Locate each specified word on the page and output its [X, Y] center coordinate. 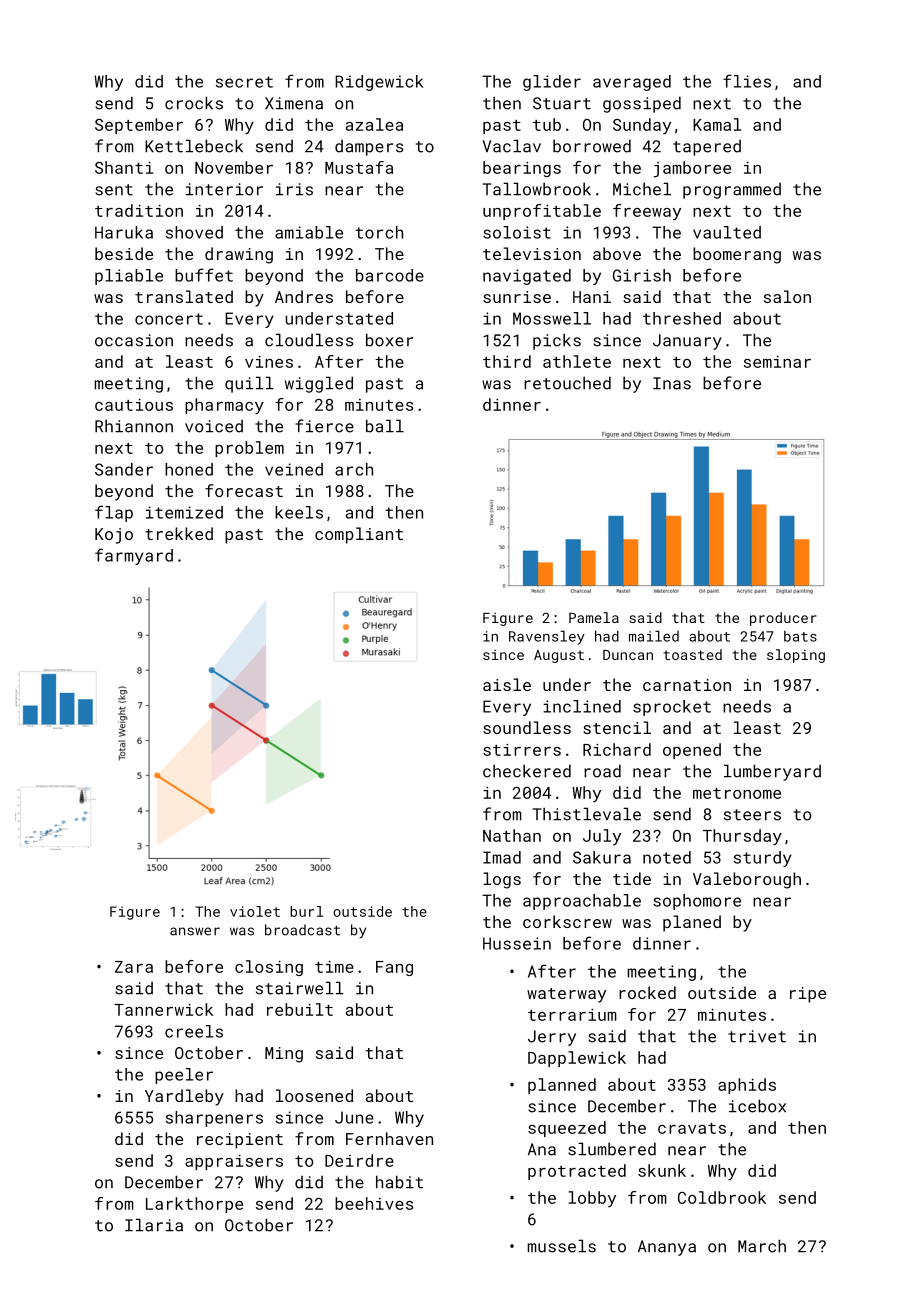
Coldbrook [722, 1197]
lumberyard [772, 772]
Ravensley [547, 637]
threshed [682, 318]
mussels [562, 1246]
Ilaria [154, 1225]
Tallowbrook [537, 189]
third [507, 361]
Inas [672, 383]
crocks [194, 103]
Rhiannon [134, 426]
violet [255, 911]
